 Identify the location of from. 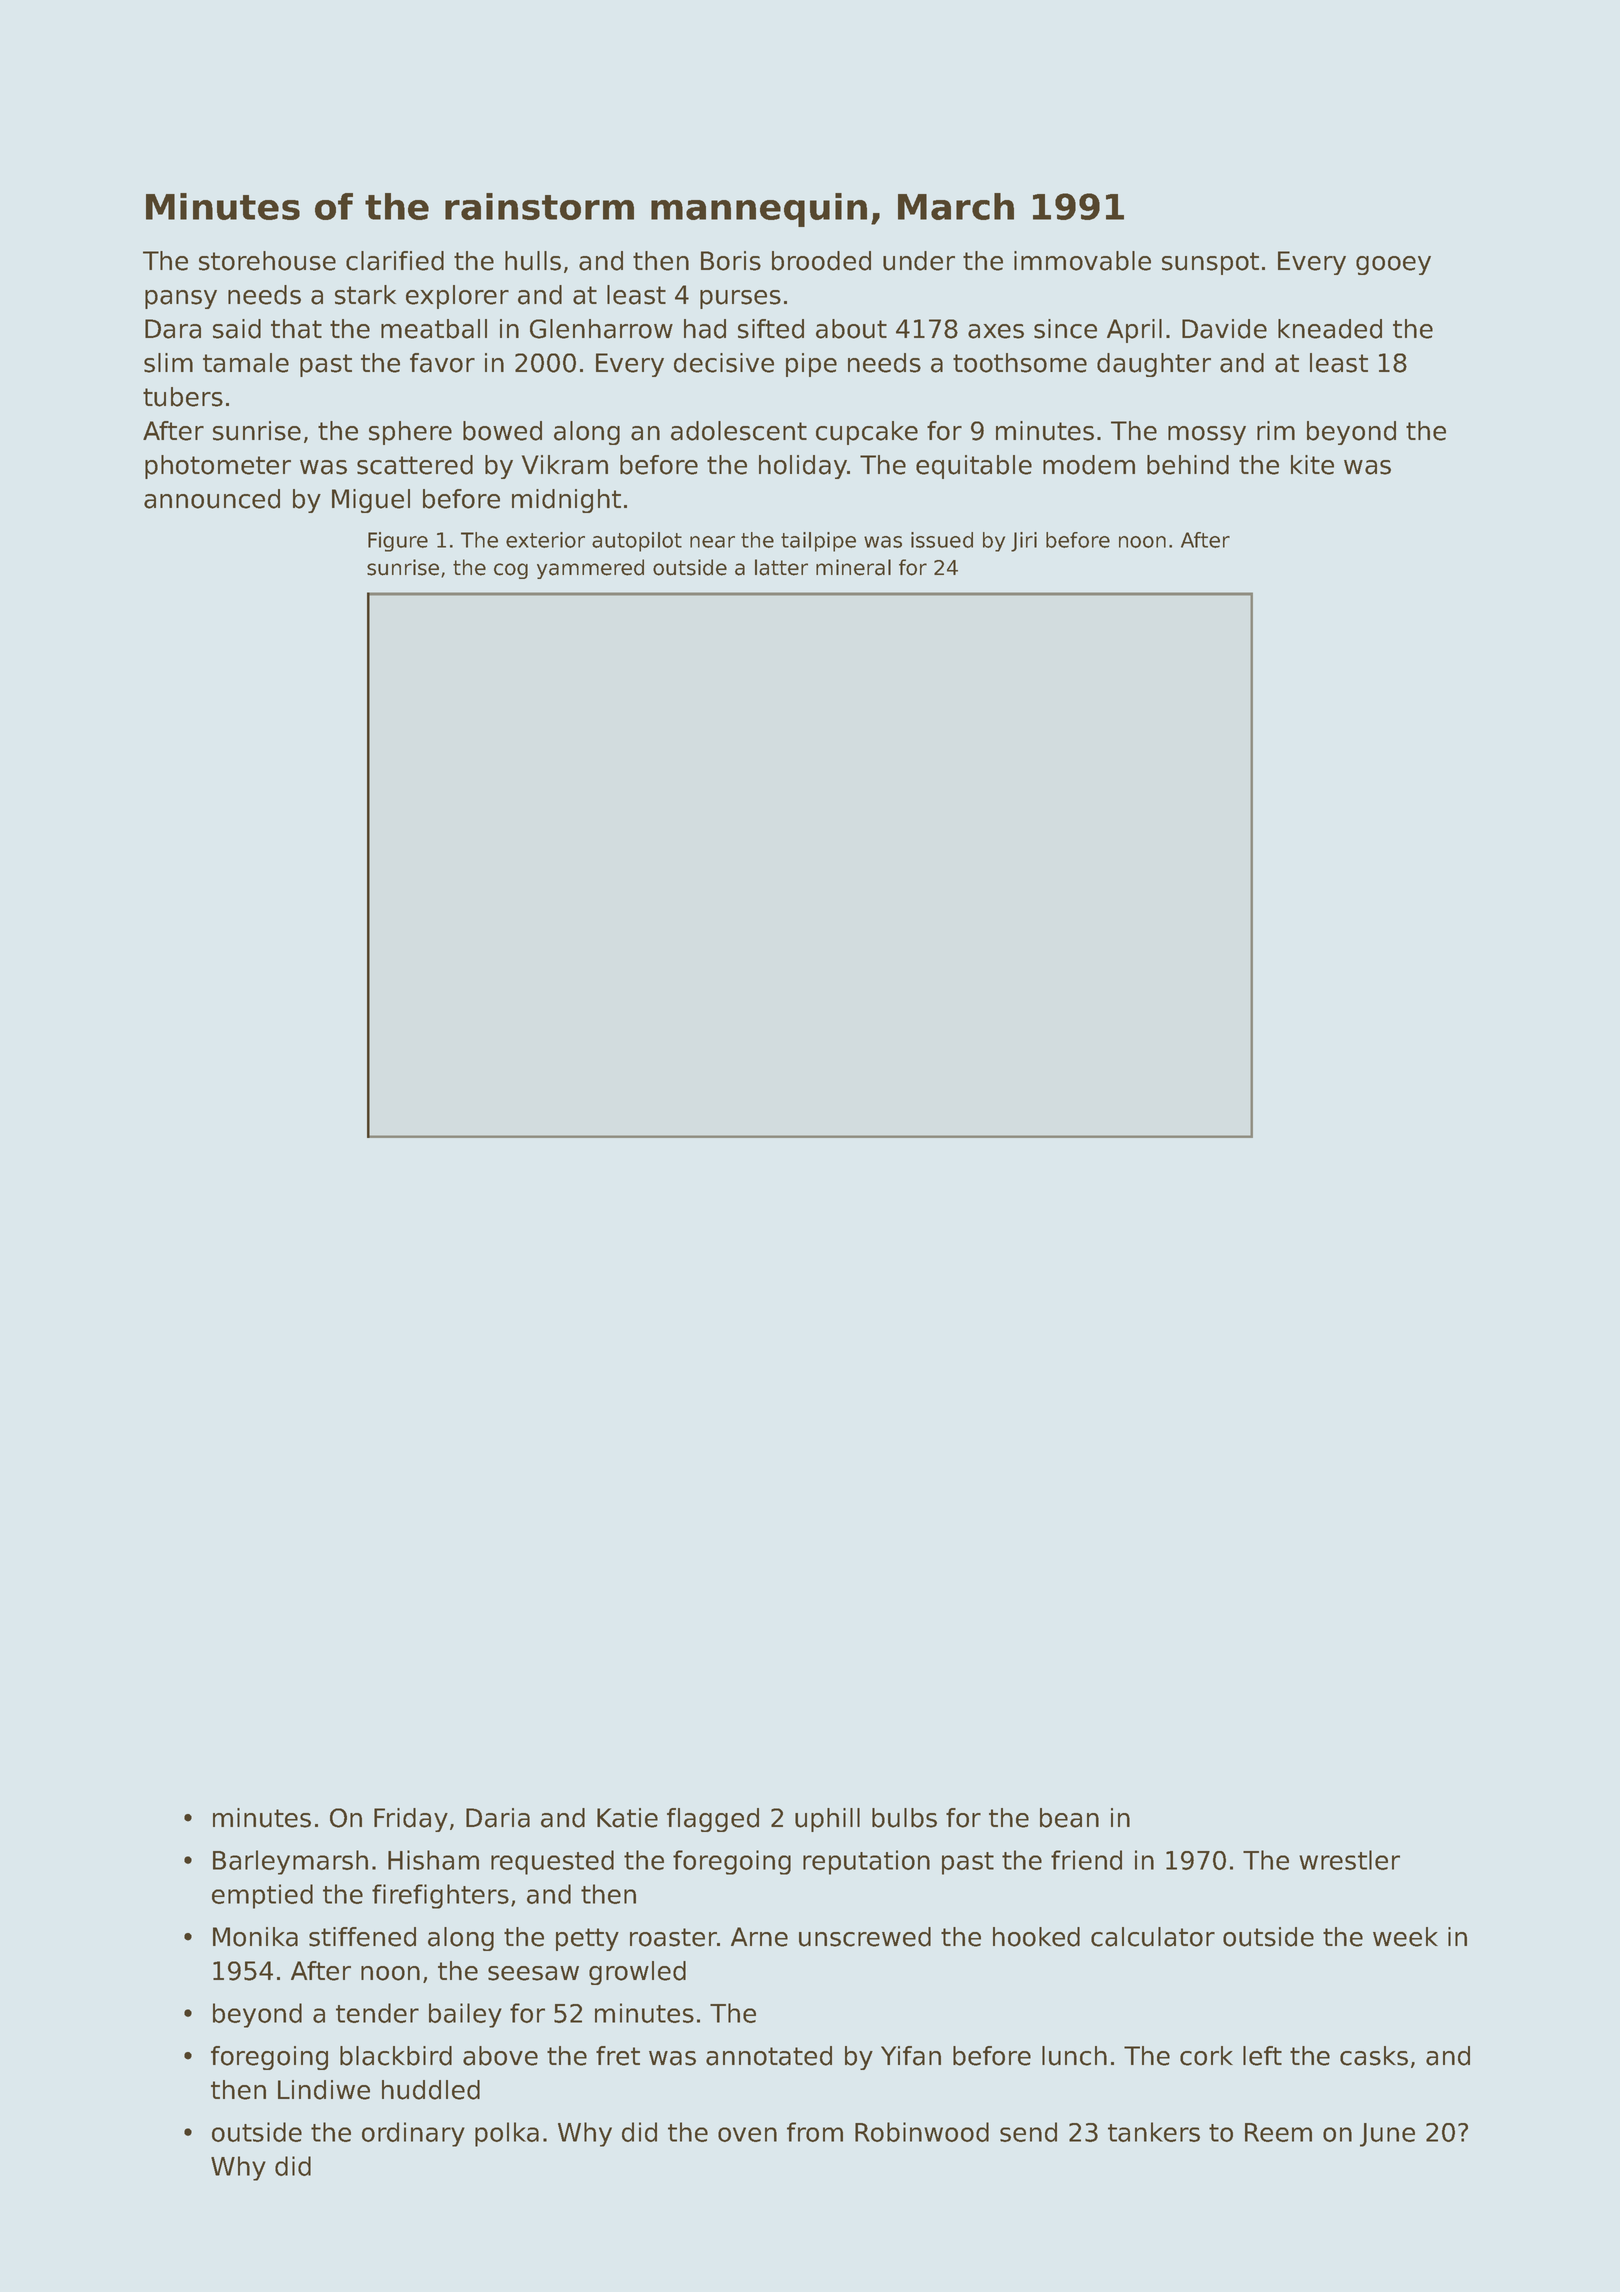
(815, 2132).
